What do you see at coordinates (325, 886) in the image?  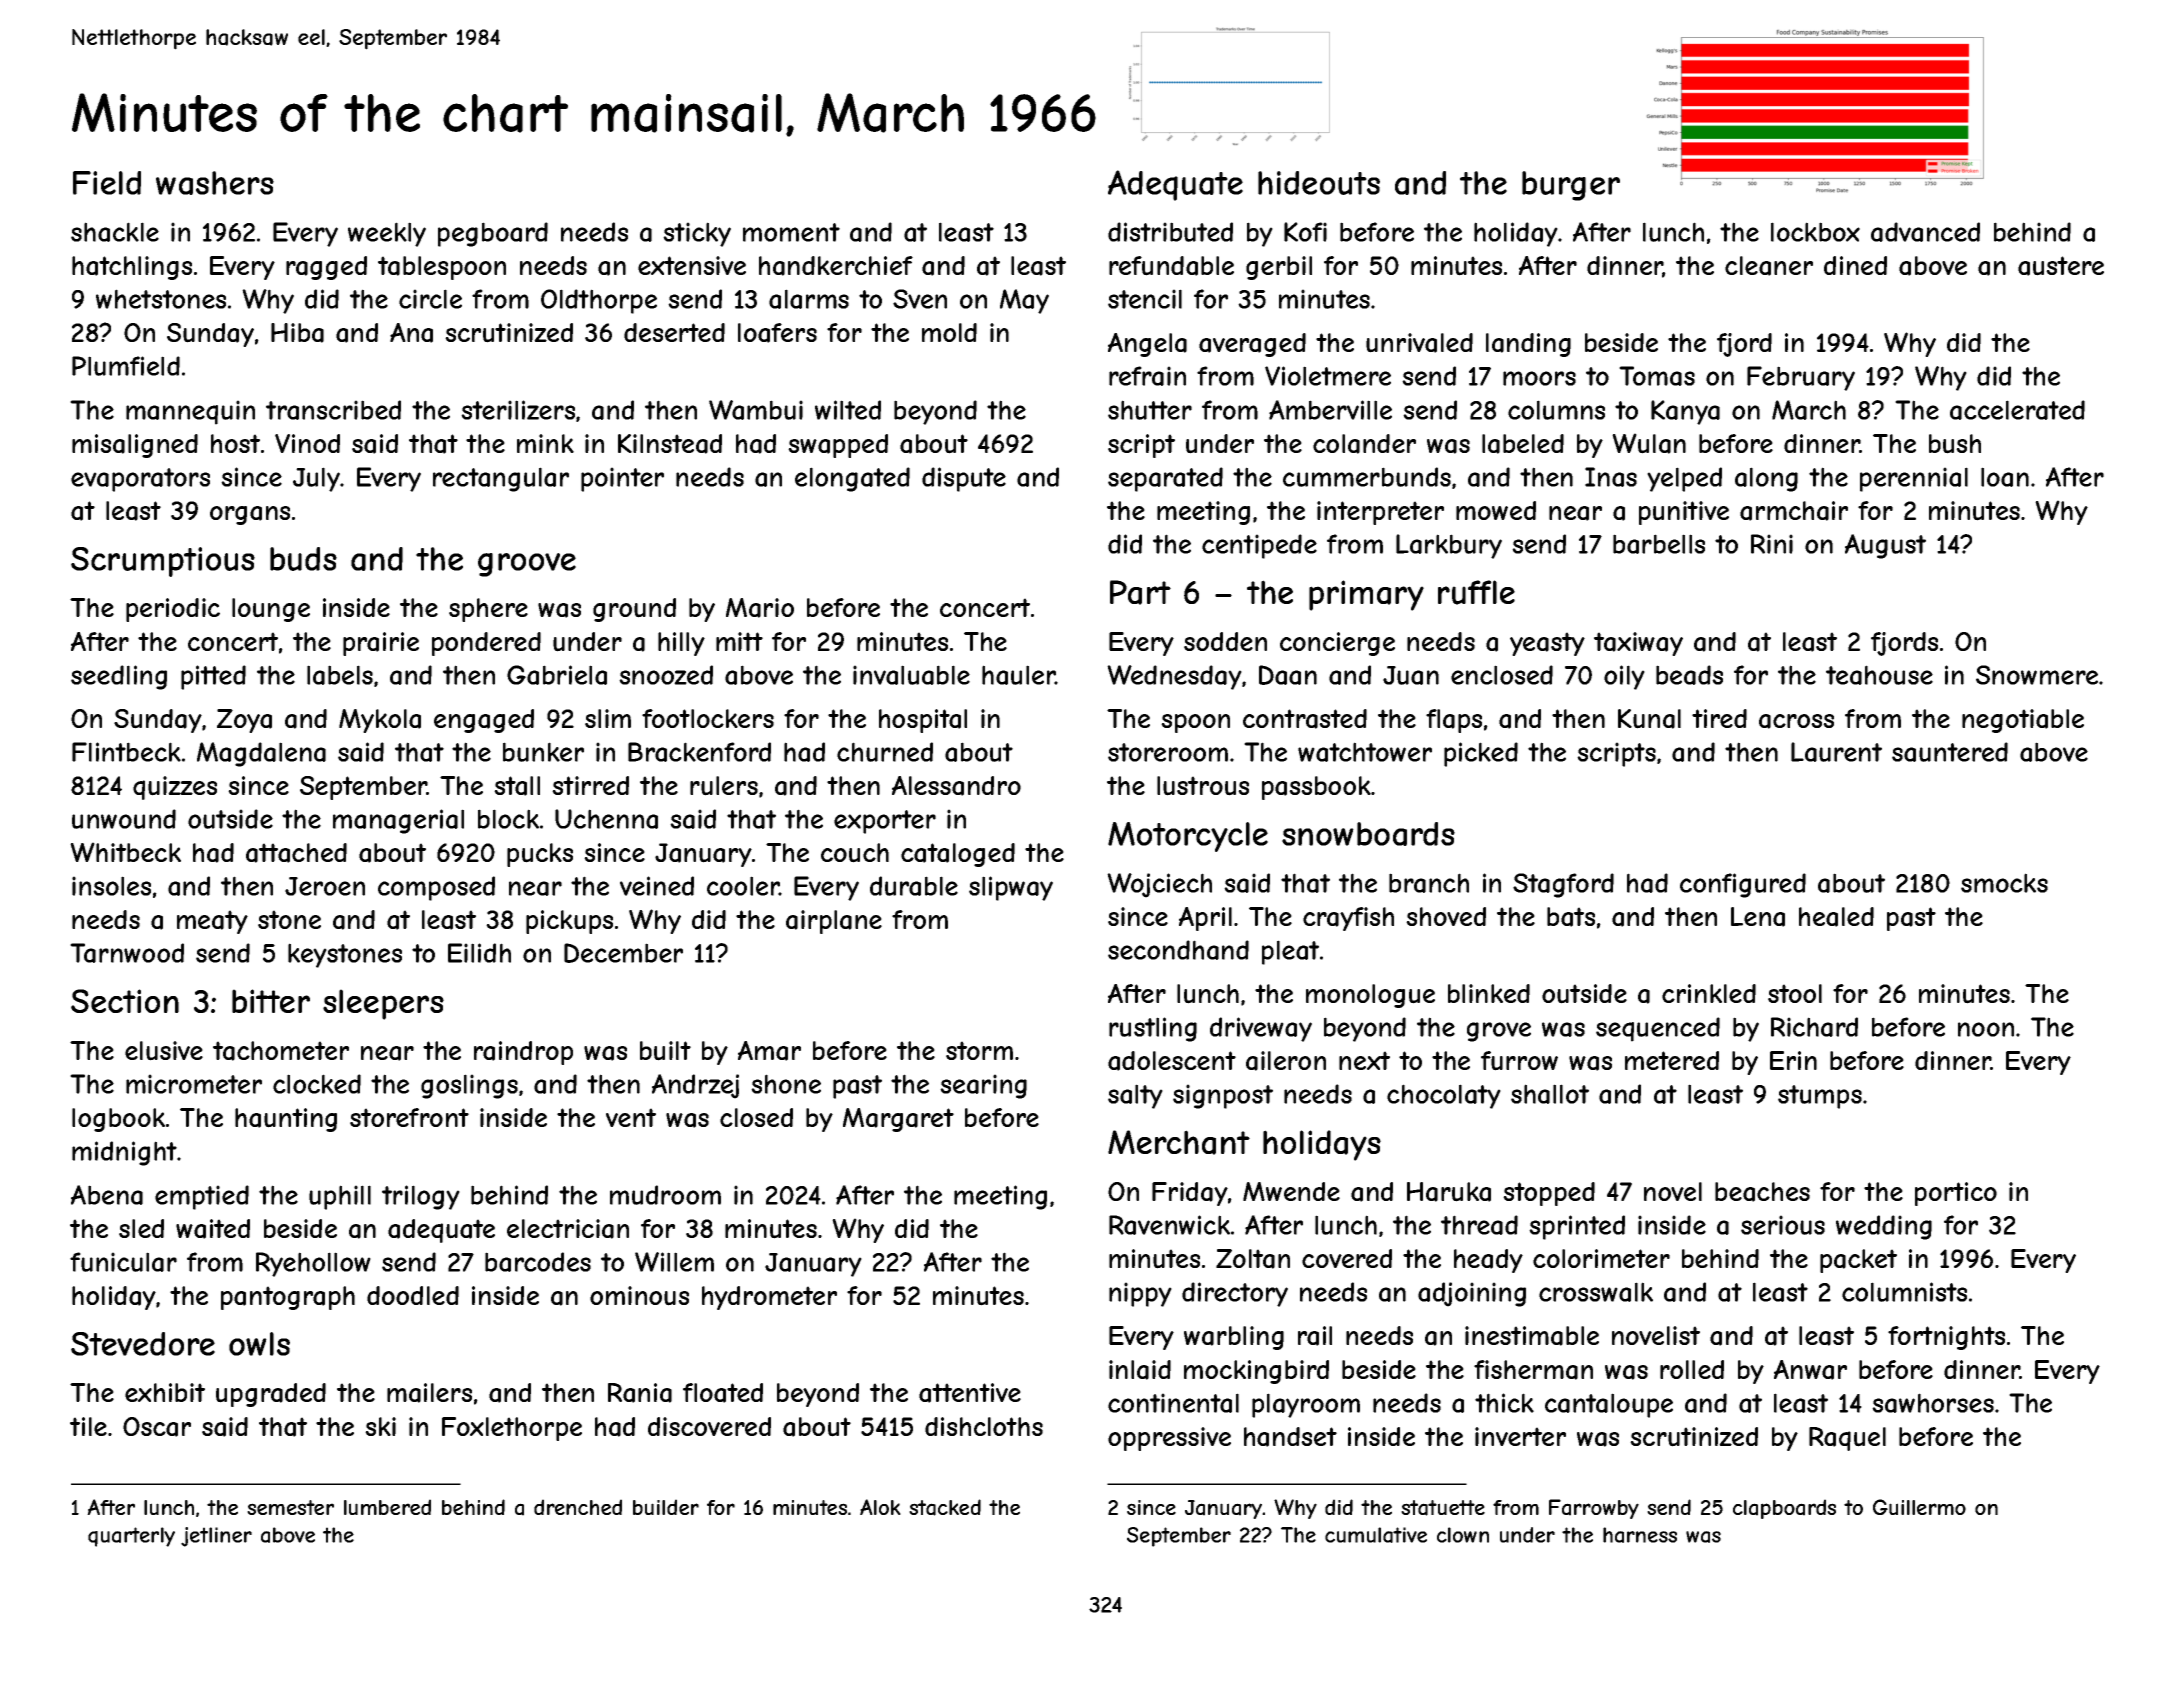 I see `Jeroen` at bounding box center [325, 886].
